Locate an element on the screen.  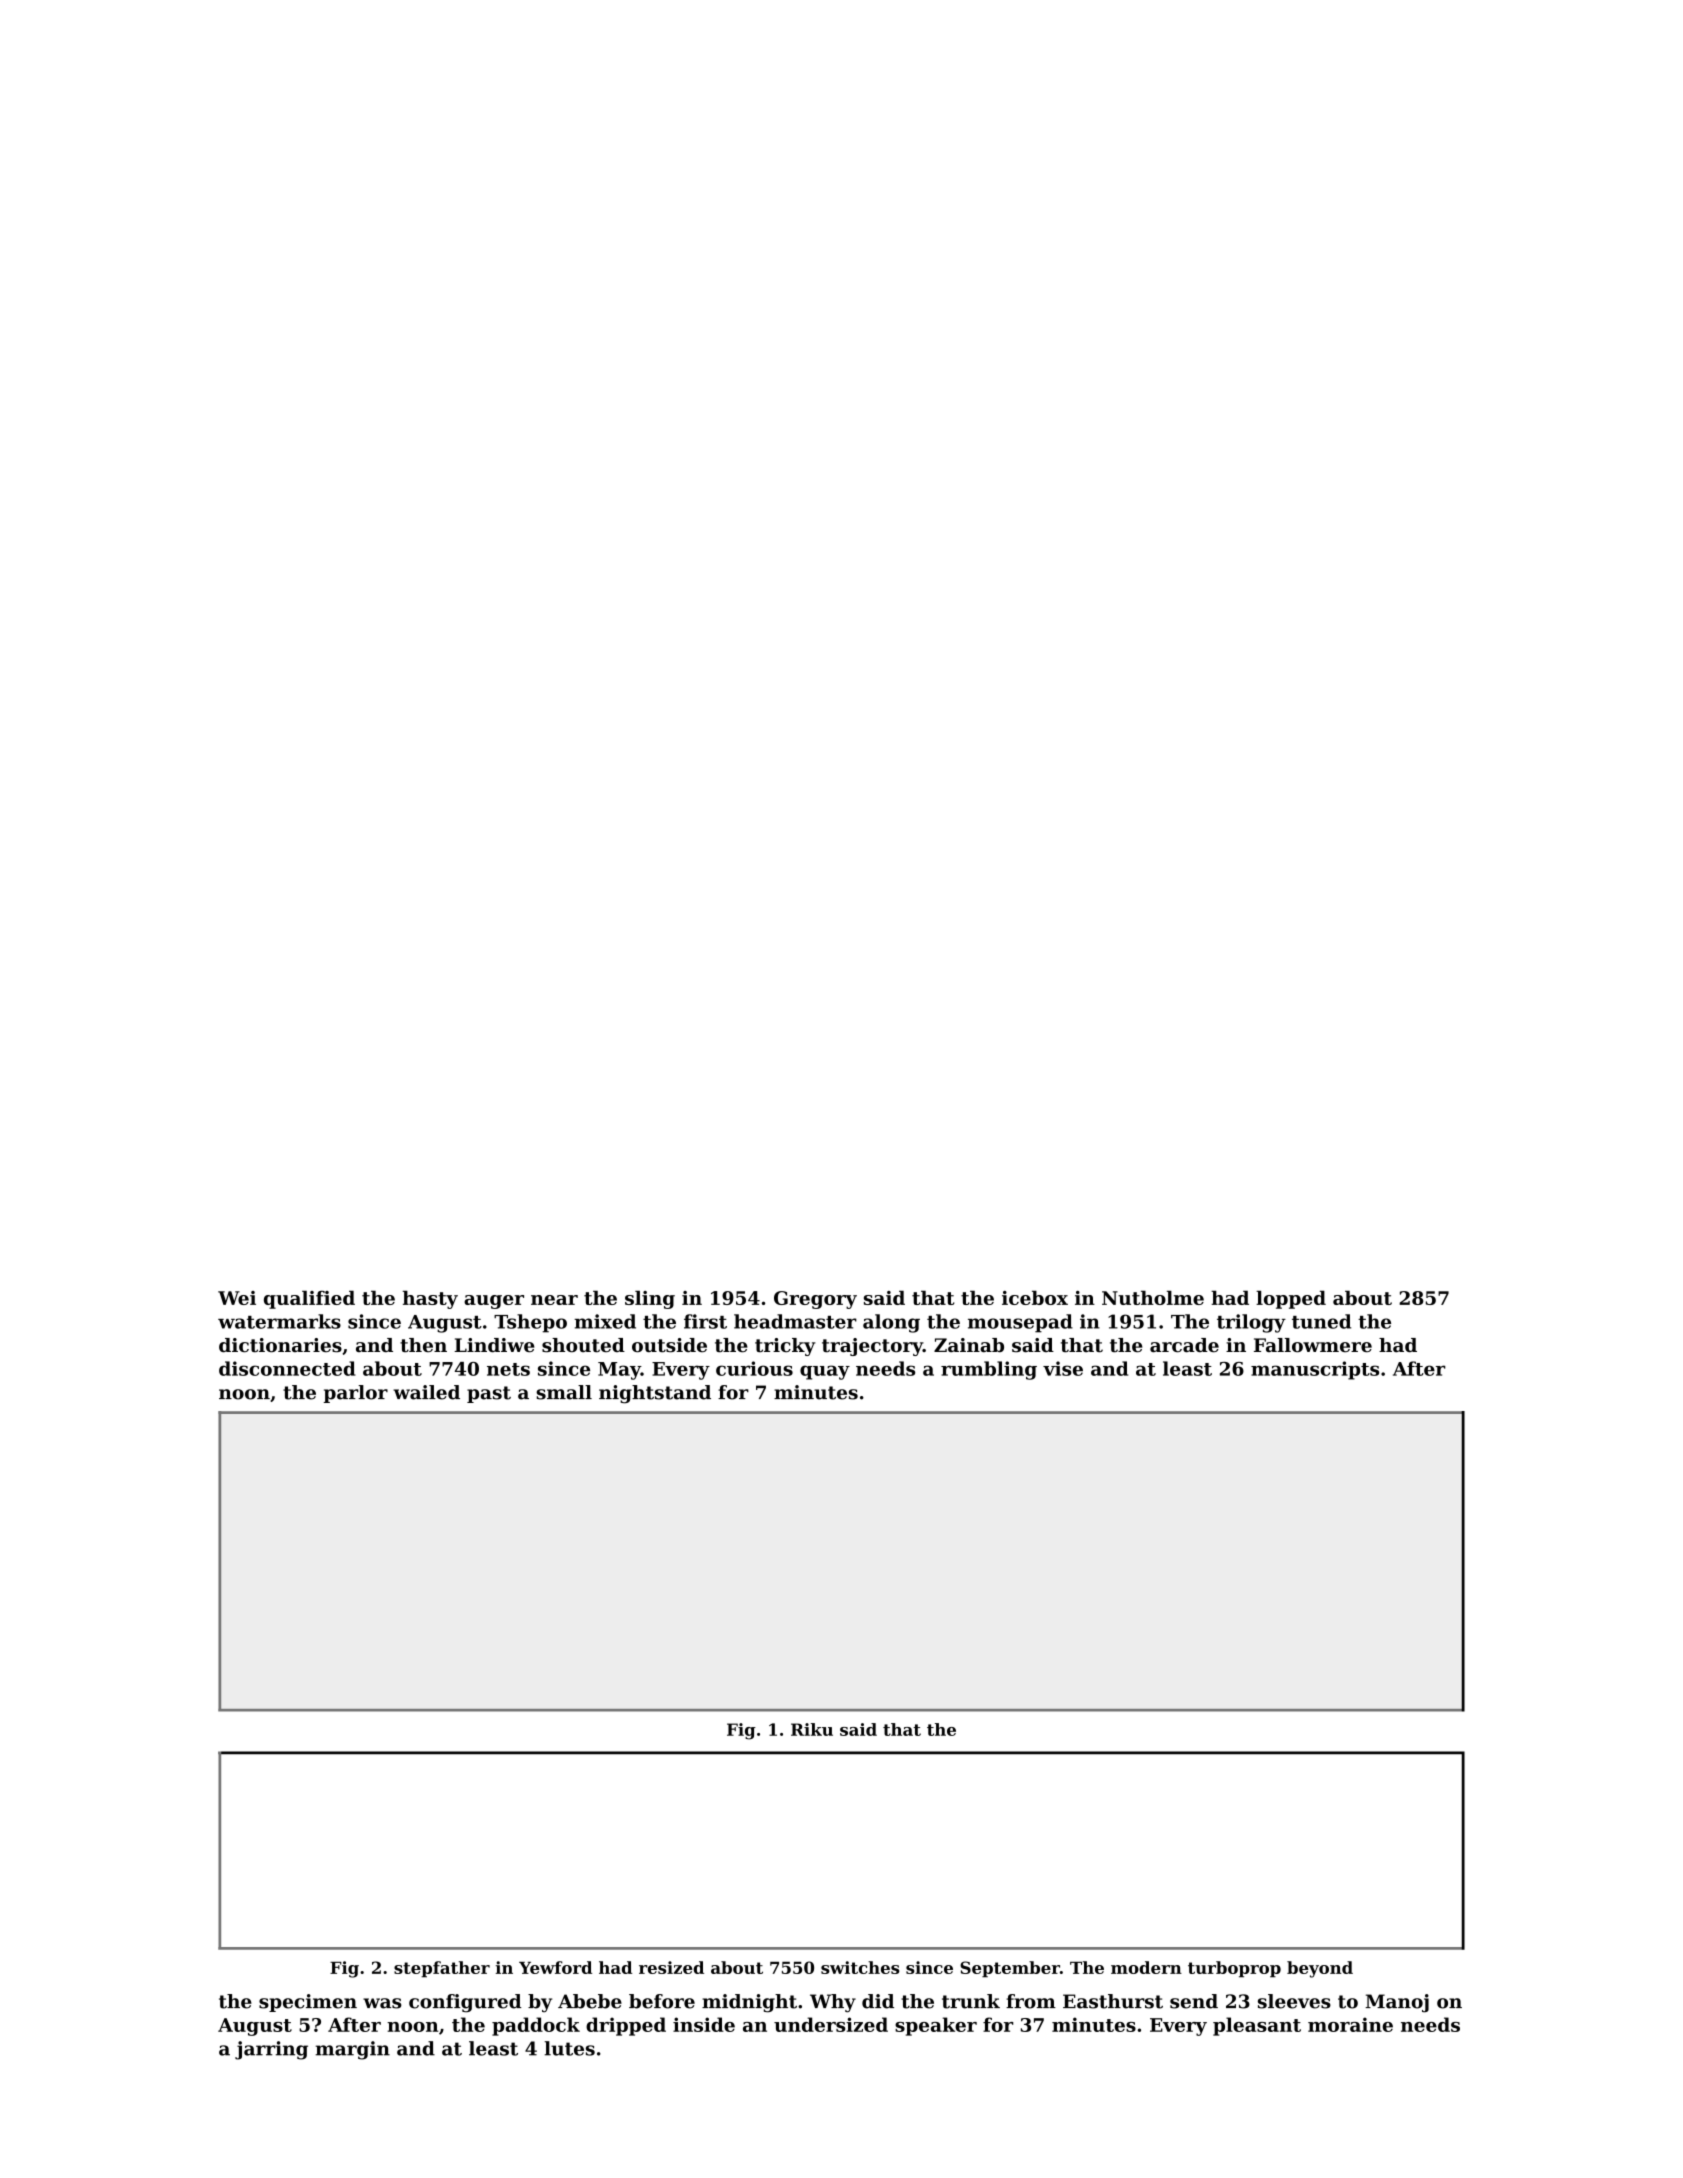
Riku is located at coordinates (812, 1729).
